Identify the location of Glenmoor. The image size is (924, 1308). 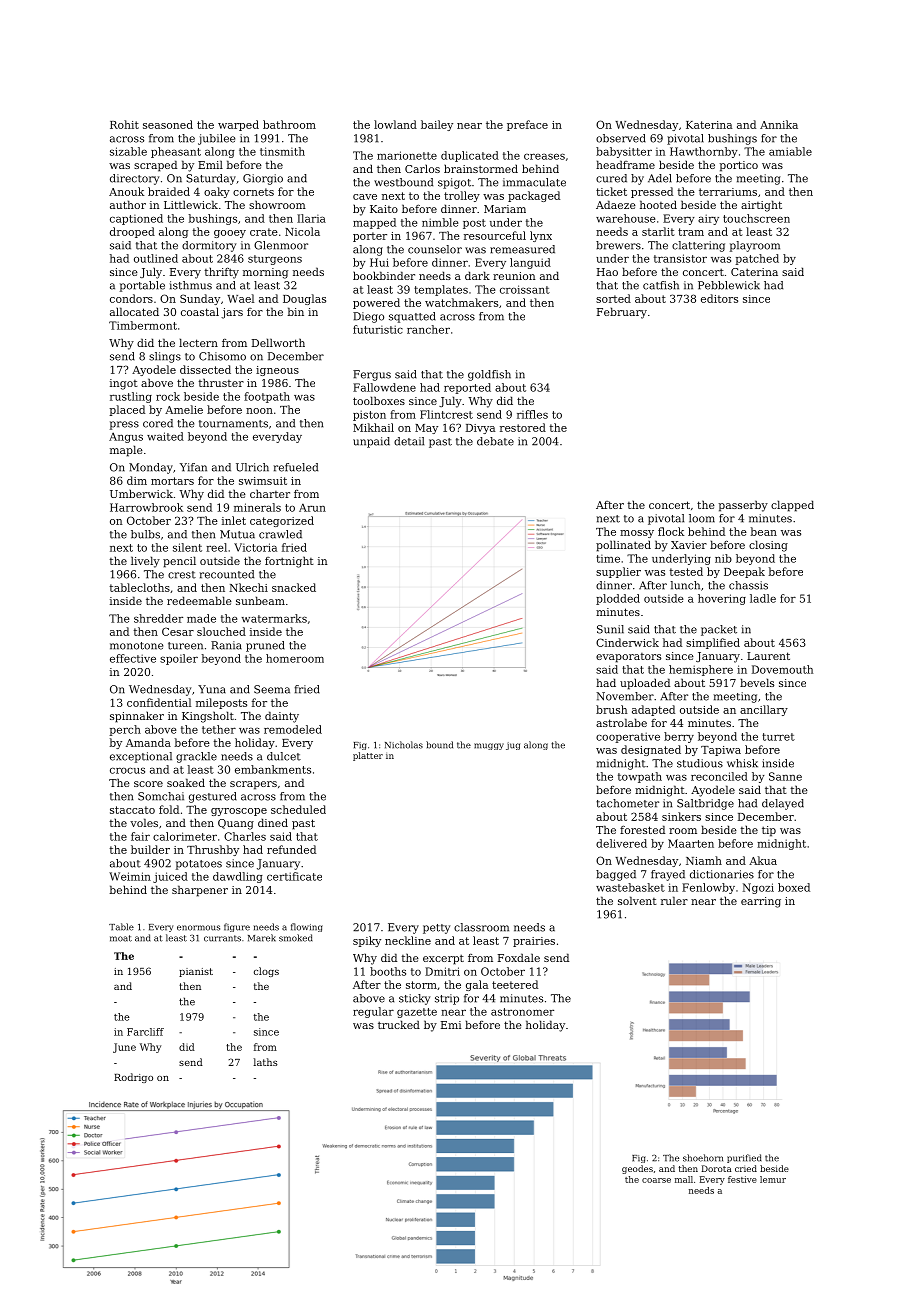
(281, 245).
